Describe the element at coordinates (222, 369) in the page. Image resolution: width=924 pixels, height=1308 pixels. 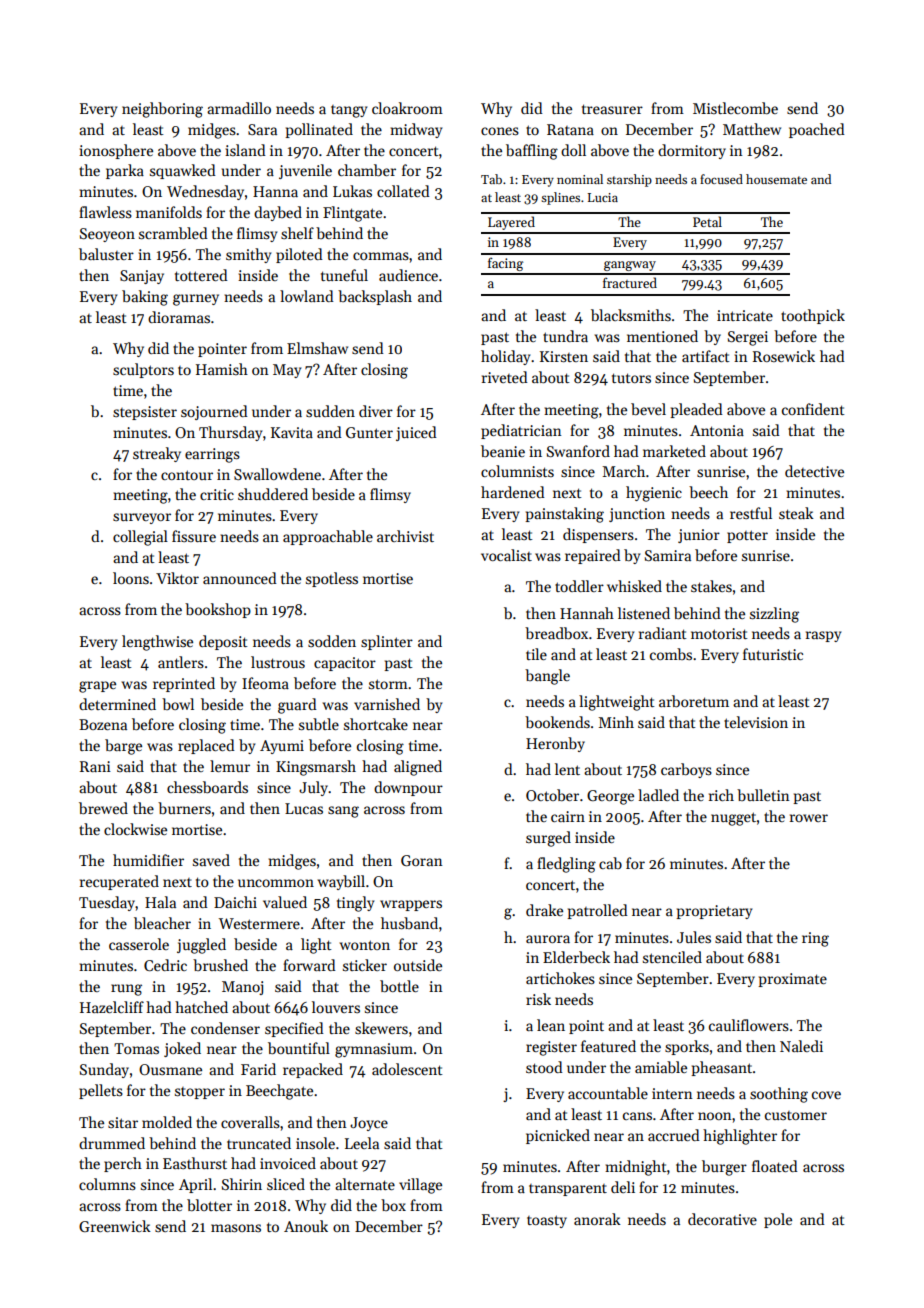
I see `Hamish` at that location.
